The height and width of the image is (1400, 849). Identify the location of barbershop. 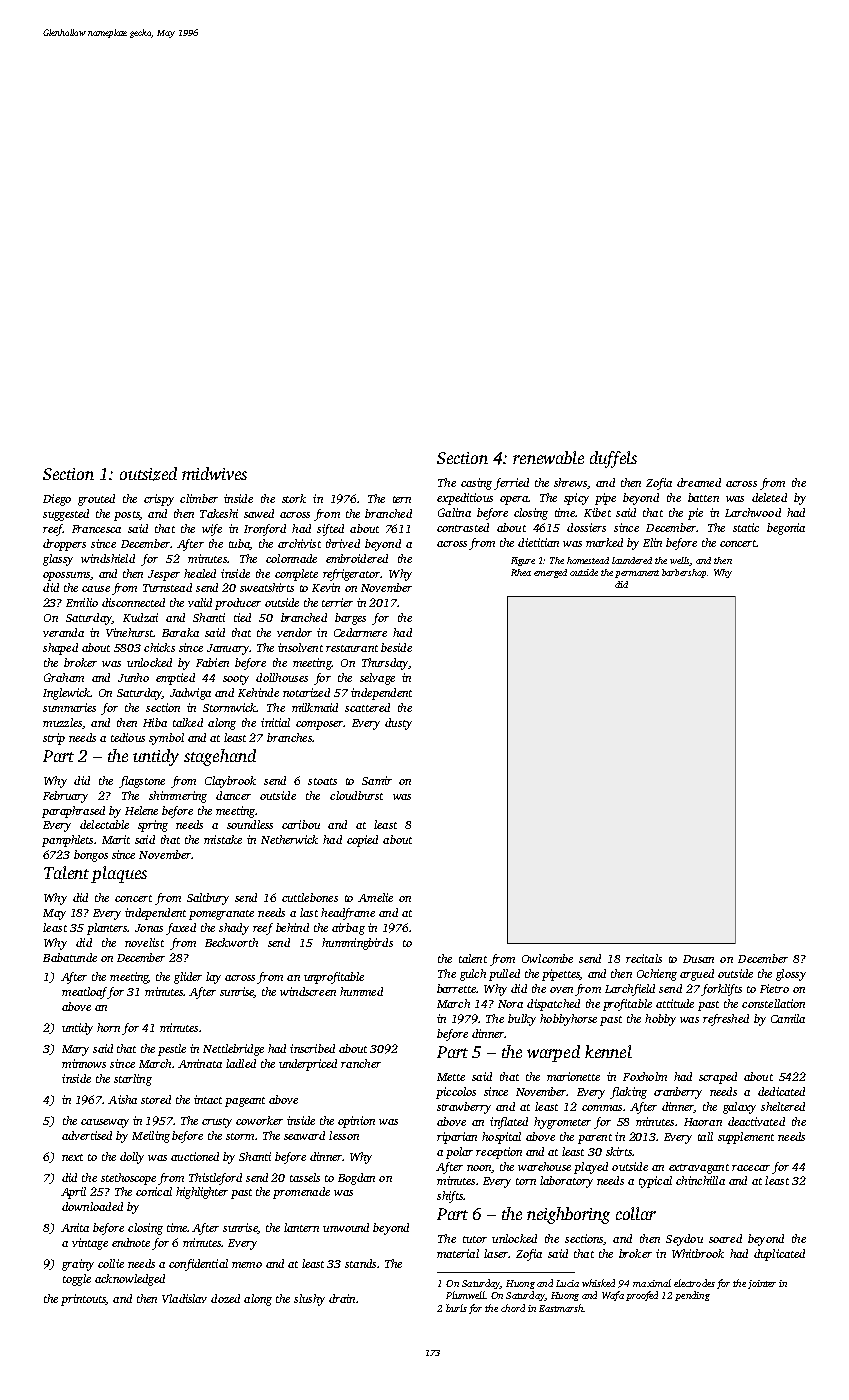
(684, 573).
